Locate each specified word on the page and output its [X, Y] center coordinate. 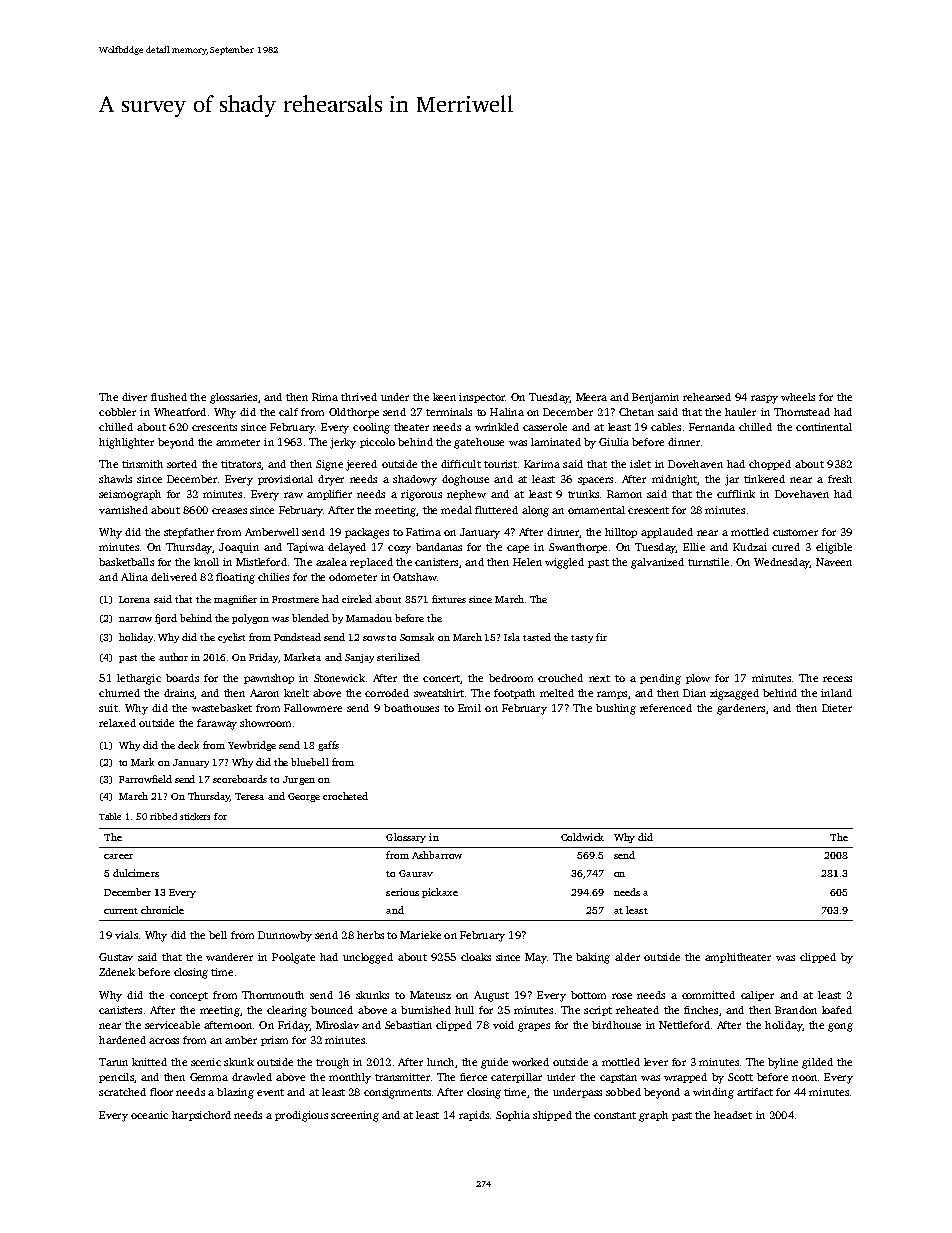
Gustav [116, 957]
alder [627, 957]
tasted [537, 637]
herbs [370, 935]
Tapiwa [305, 548]
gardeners [741, 709]
